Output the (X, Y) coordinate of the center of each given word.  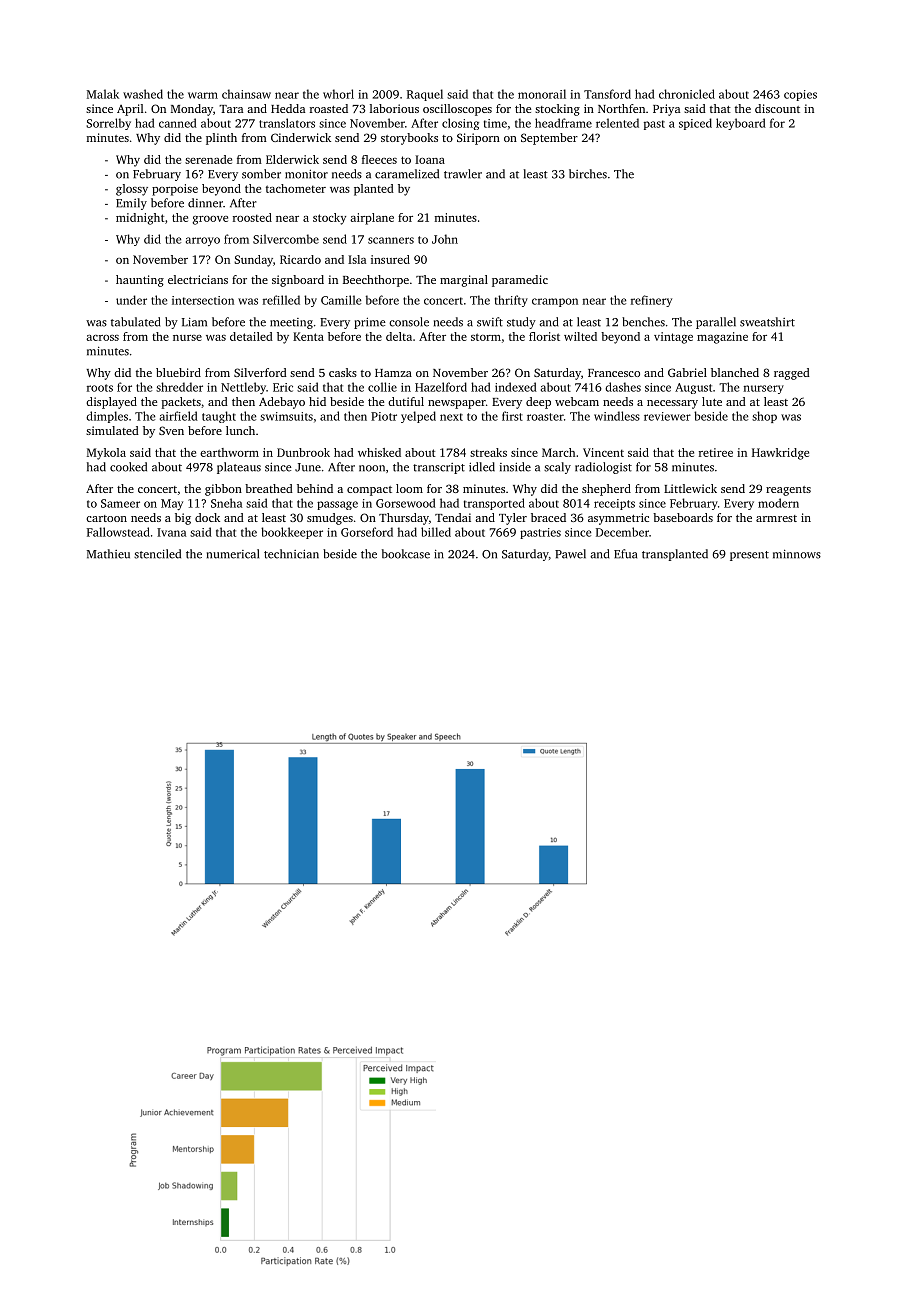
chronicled (687, 94)
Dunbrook (303, 452)
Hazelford (441, 387)
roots (100, 388)
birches (588, 174)
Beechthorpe (376, 281)
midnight (140, 219)
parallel (716, 323)
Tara (231, 109)
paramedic (520, 281)
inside (515, 467)
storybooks (409, 139)
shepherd (606, 490)
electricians (198, 279)
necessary (672, 404)
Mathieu (108, 554)
